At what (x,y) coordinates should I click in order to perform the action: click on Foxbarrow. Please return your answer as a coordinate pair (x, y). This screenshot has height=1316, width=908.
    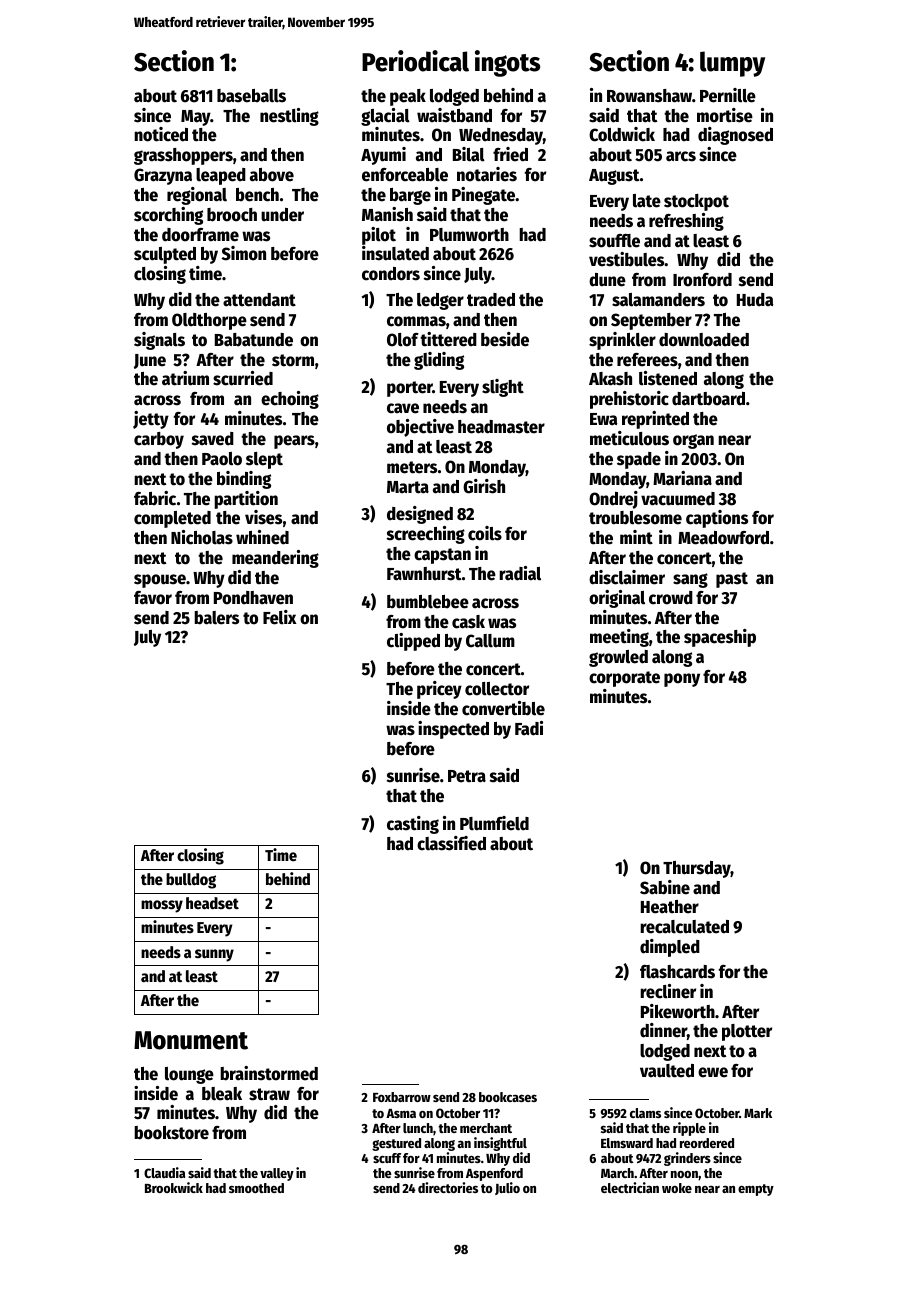
    Looking at the image, I should click on (402, 1097).
